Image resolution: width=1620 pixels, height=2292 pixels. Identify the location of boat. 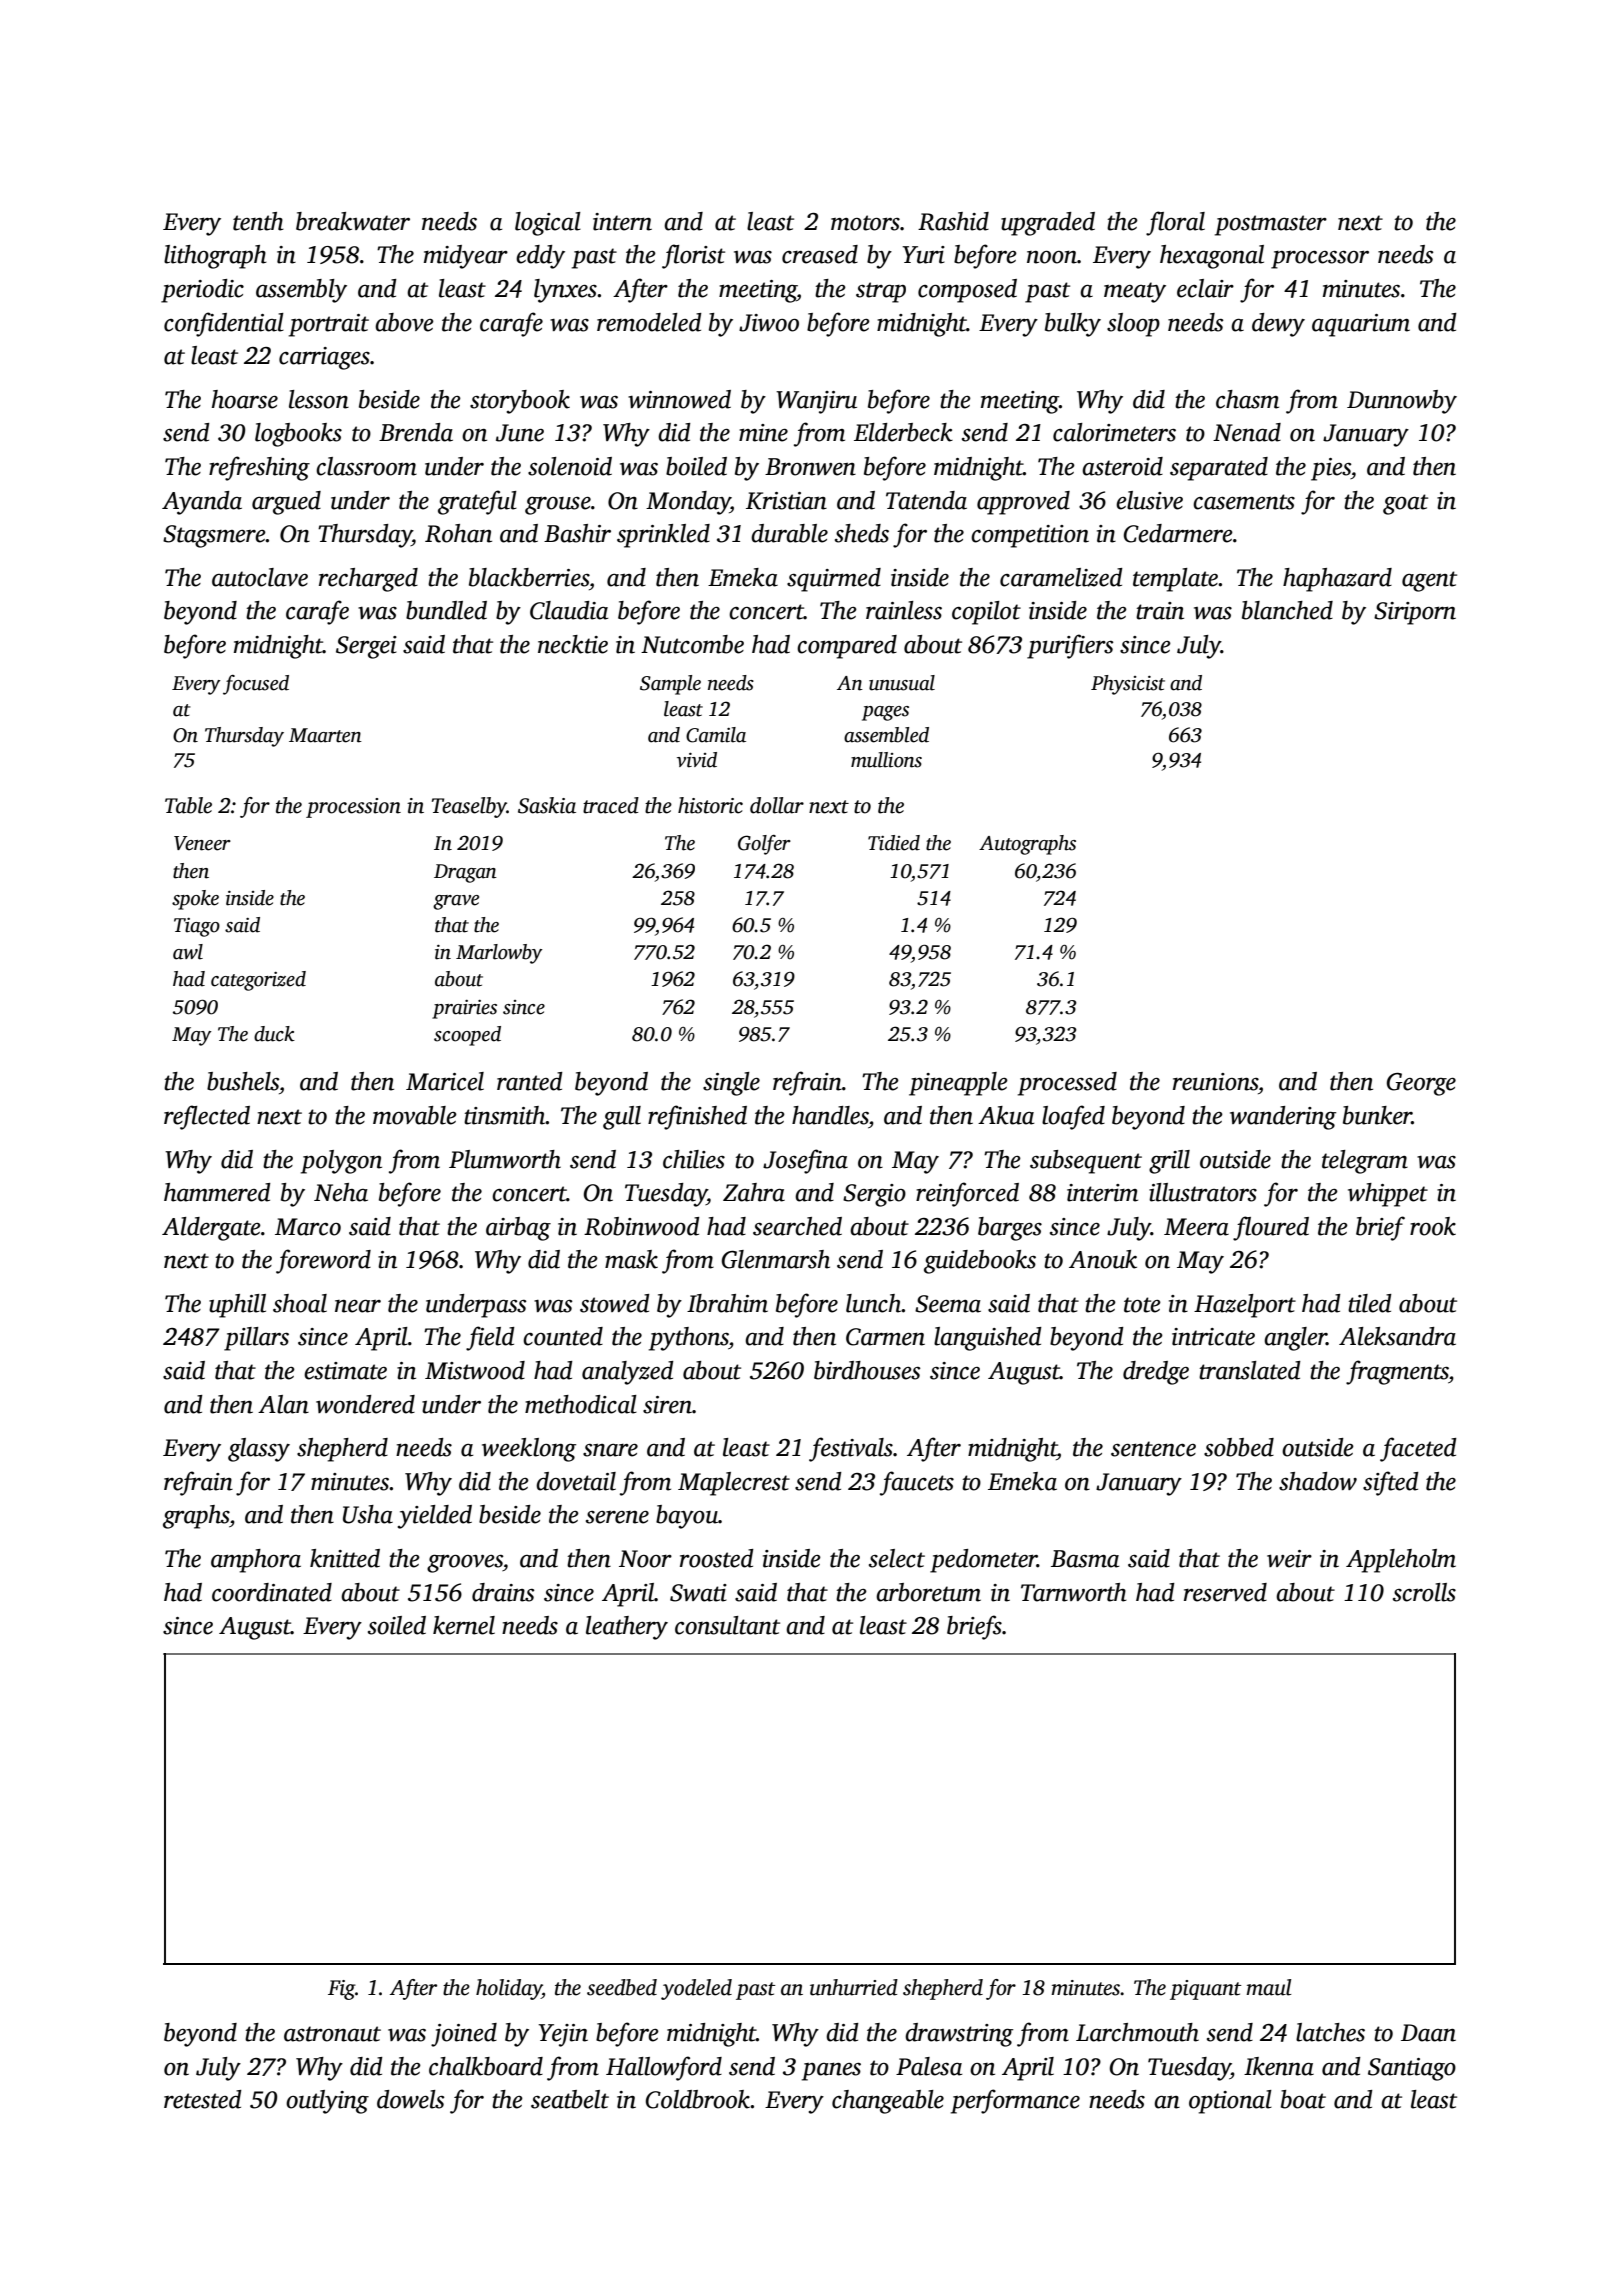
(1303, 2099).
